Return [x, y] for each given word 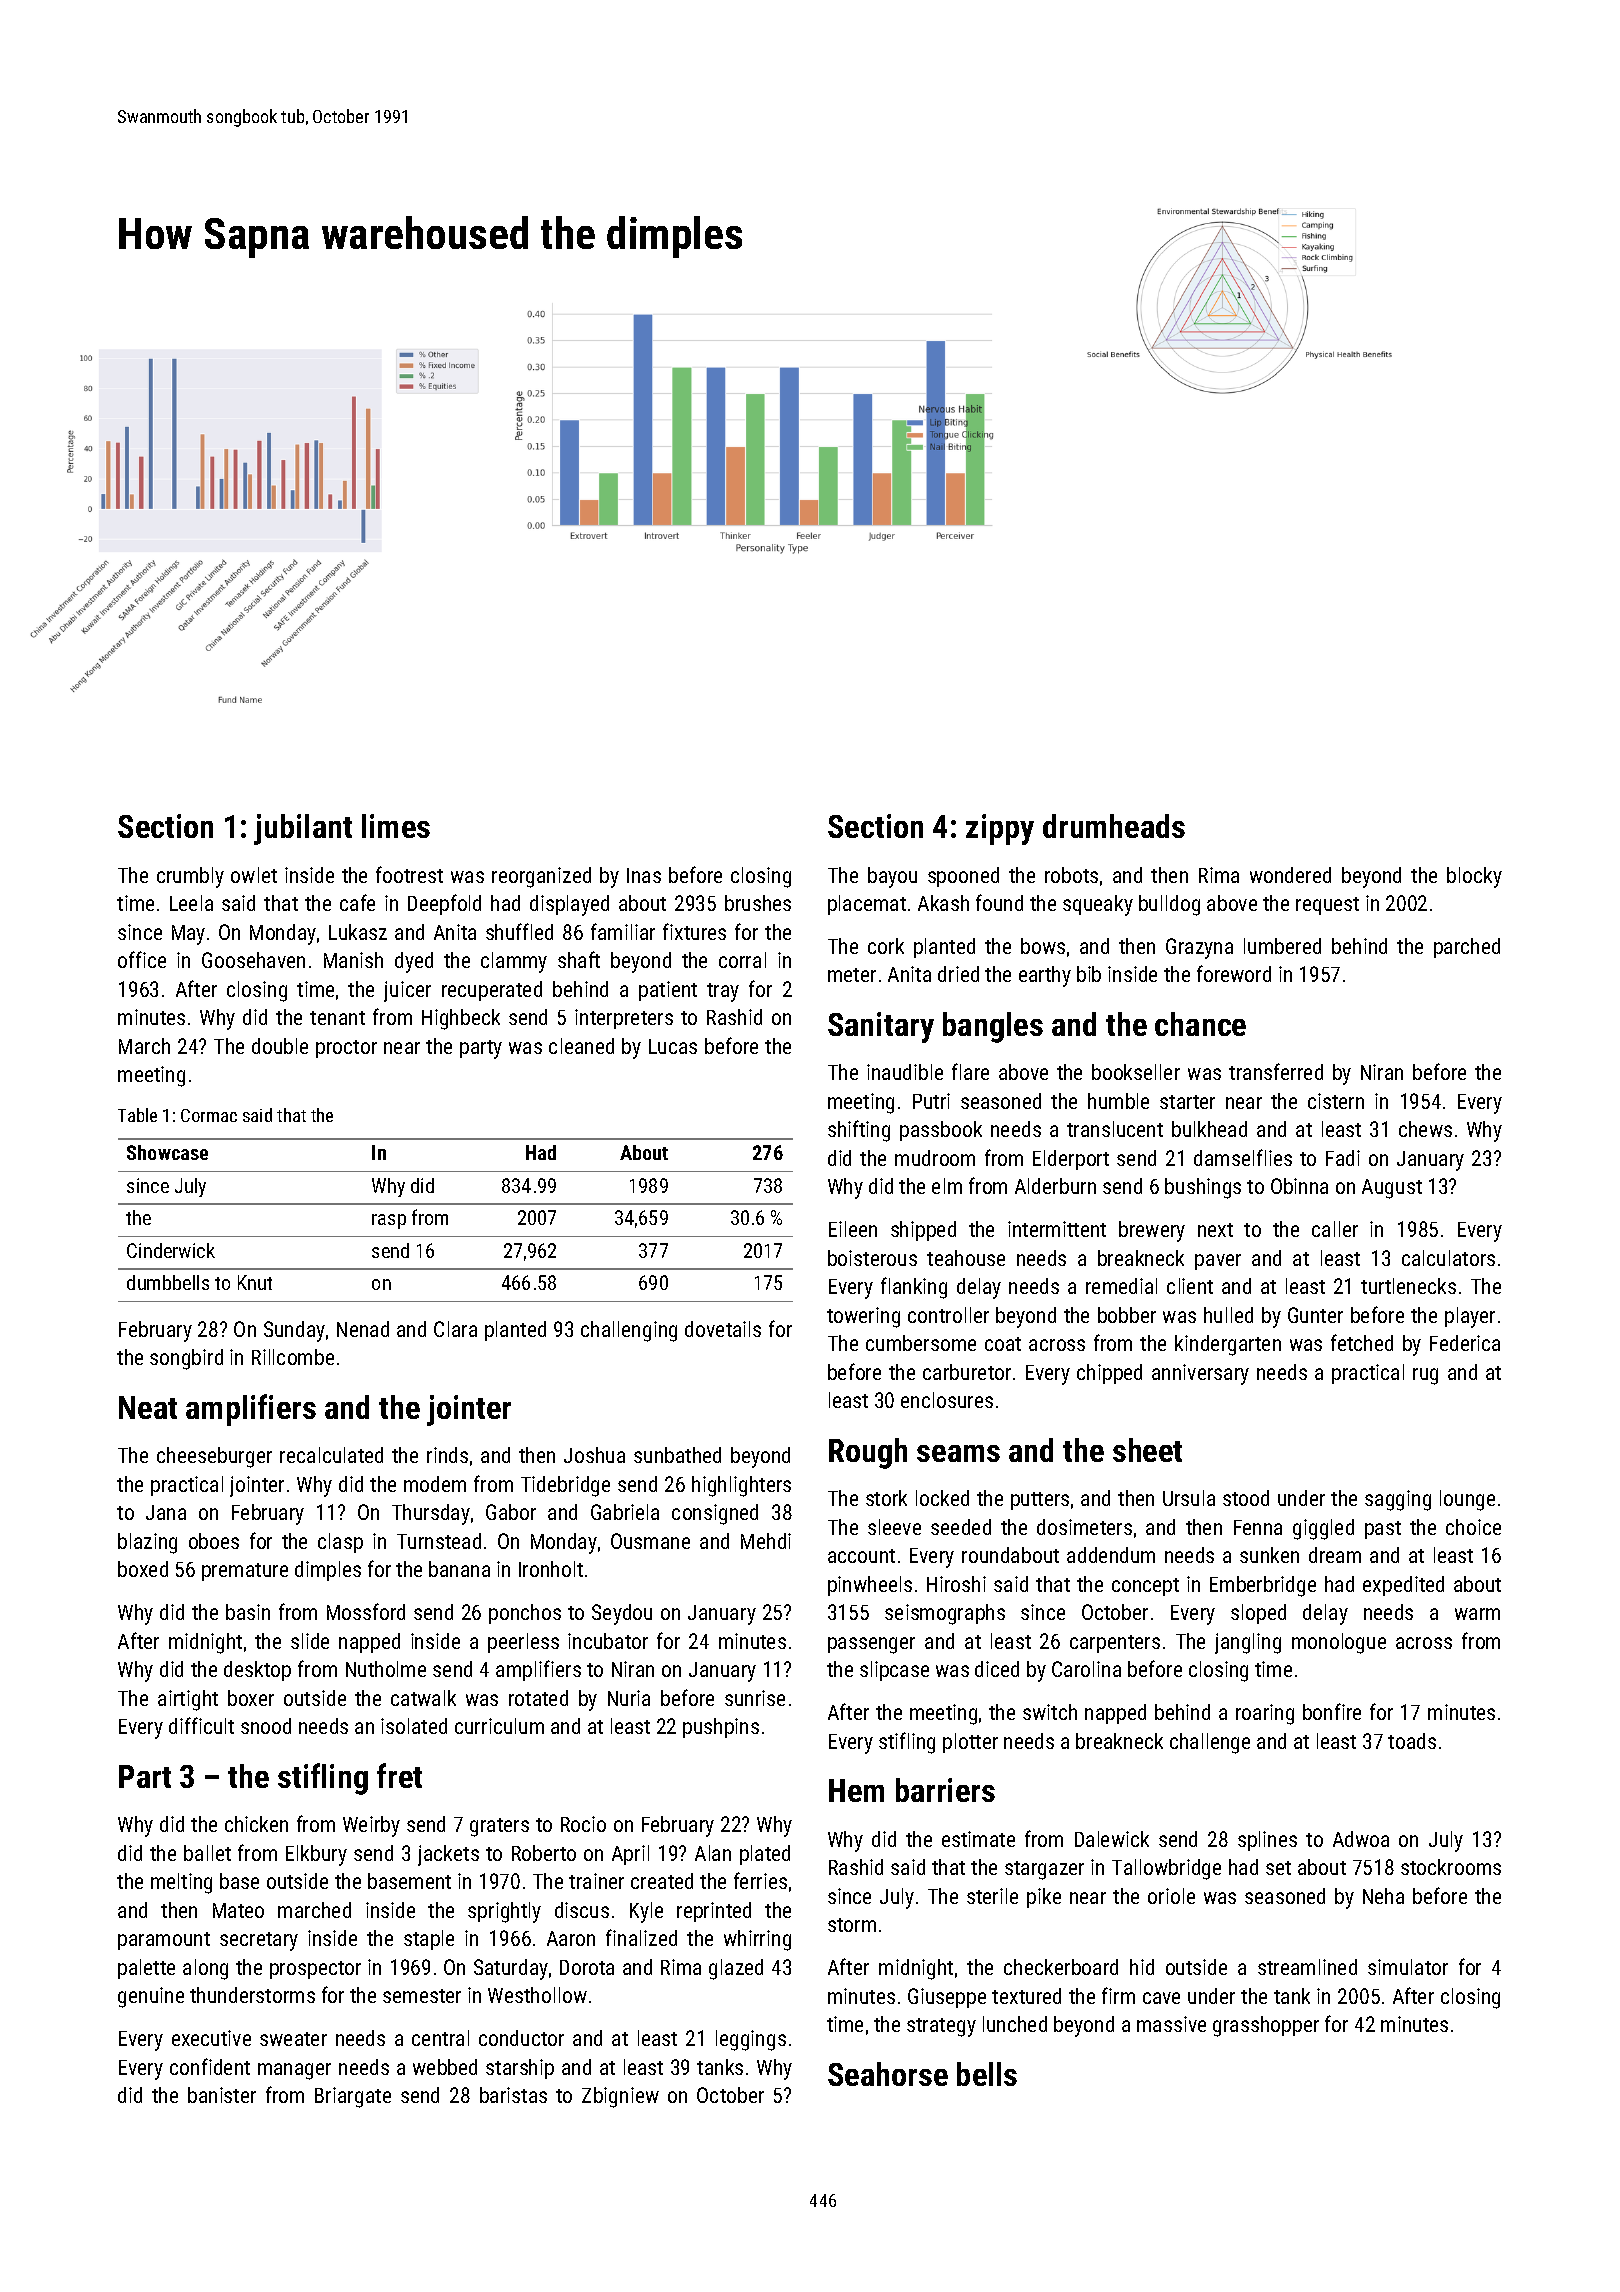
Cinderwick [171, 1250]
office [142, 959]
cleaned [581, 1046]
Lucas [673, 1046]
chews [1425, 1129]
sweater [293, 2039]
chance [1200, 1024]
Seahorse [888, 2074]
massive [1171, 2024]
